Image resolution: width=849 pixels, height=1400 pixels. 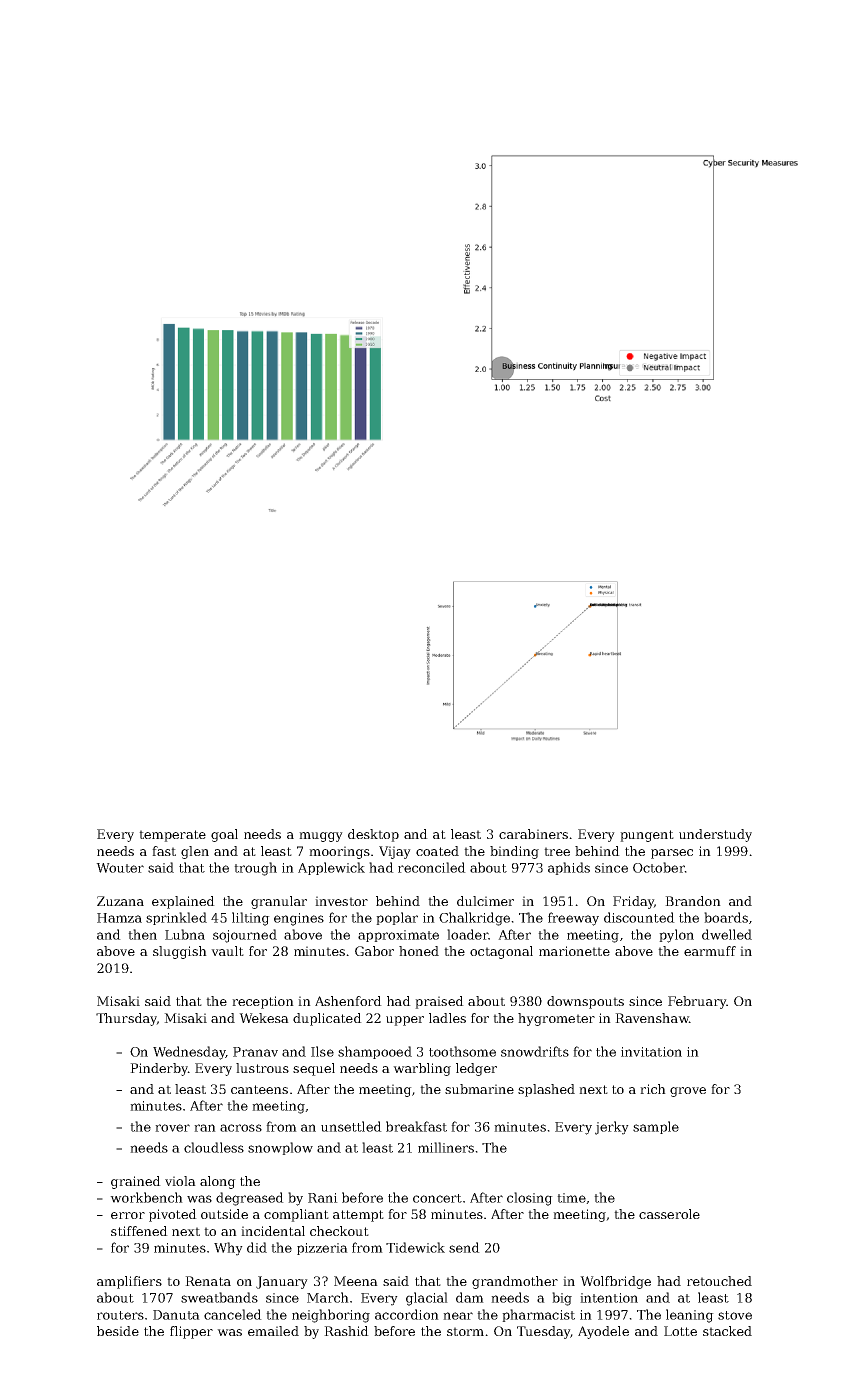 I want to click on rover, so click(x=172, y=1128).
